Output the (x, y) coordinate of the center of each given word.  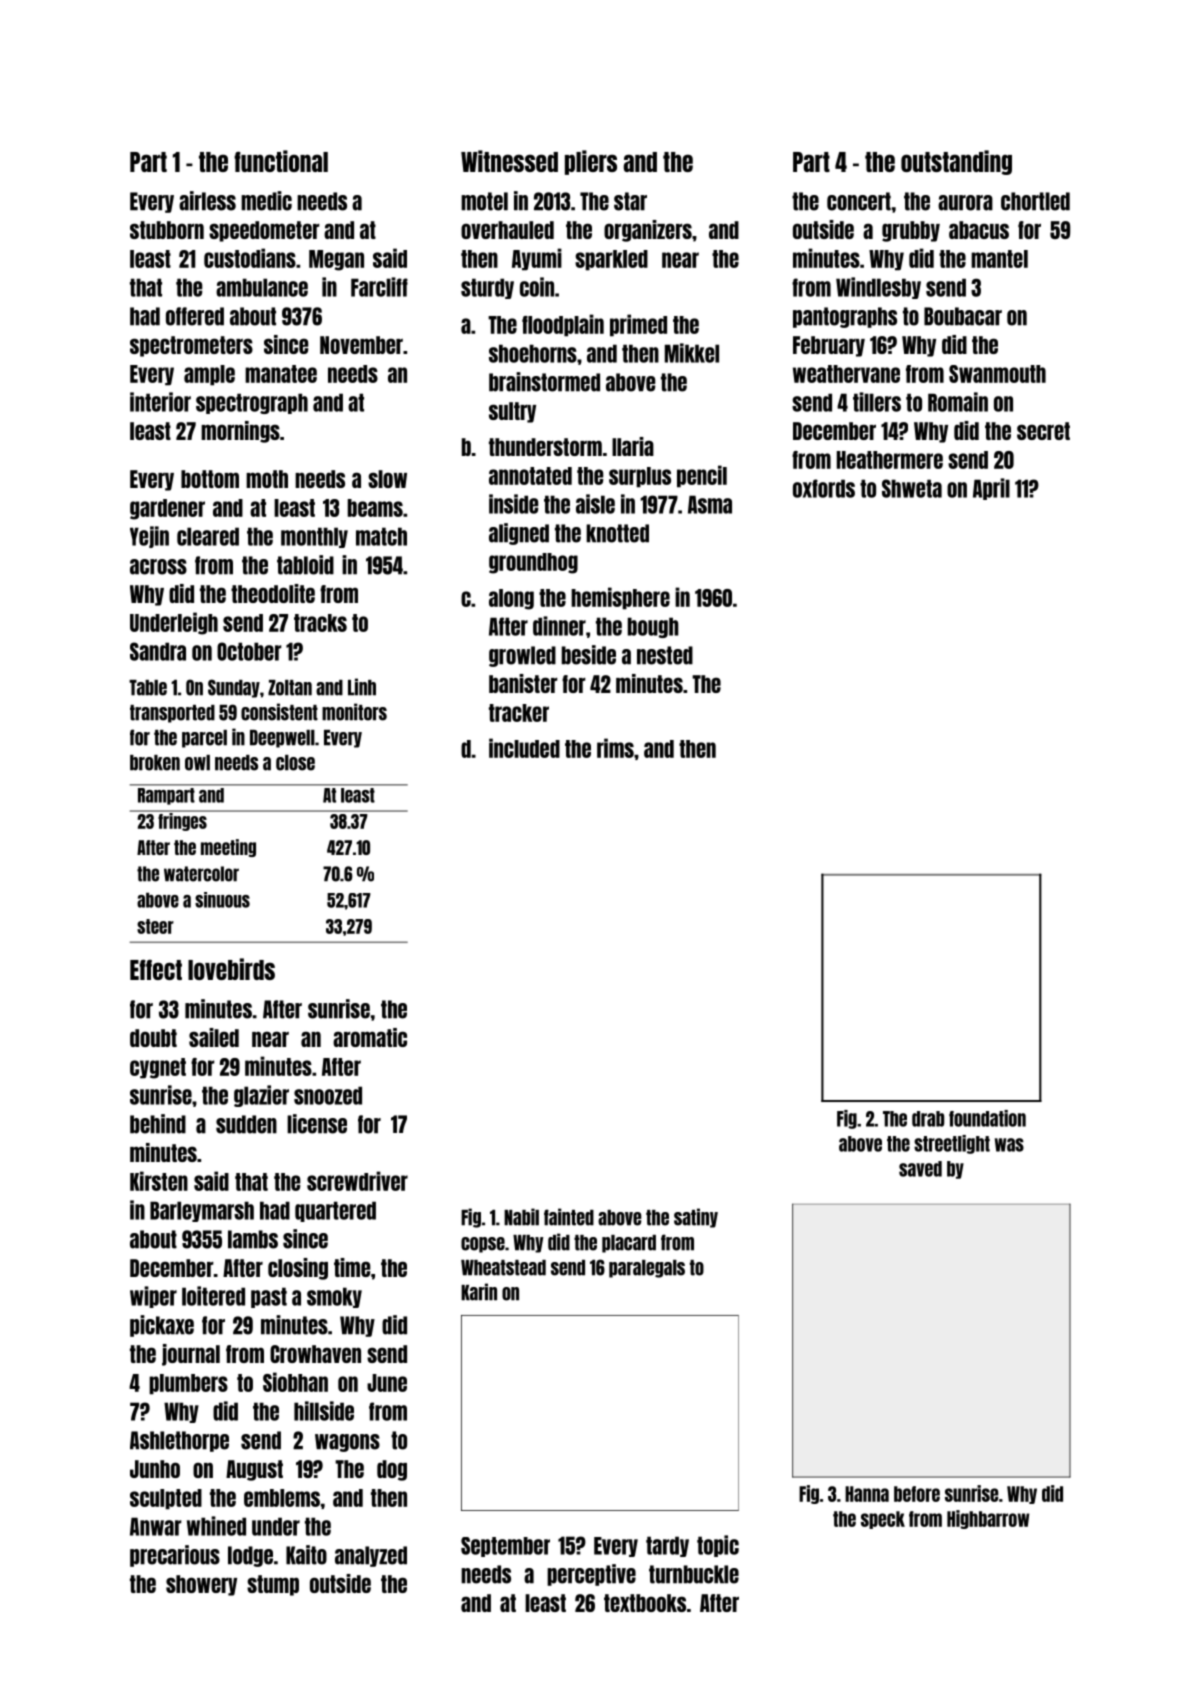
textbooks (645, 1603)
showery (201, 1585)
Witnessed (509, 161)
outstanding (956, 162)
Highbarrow (988, 1519)
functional (281, 161)
